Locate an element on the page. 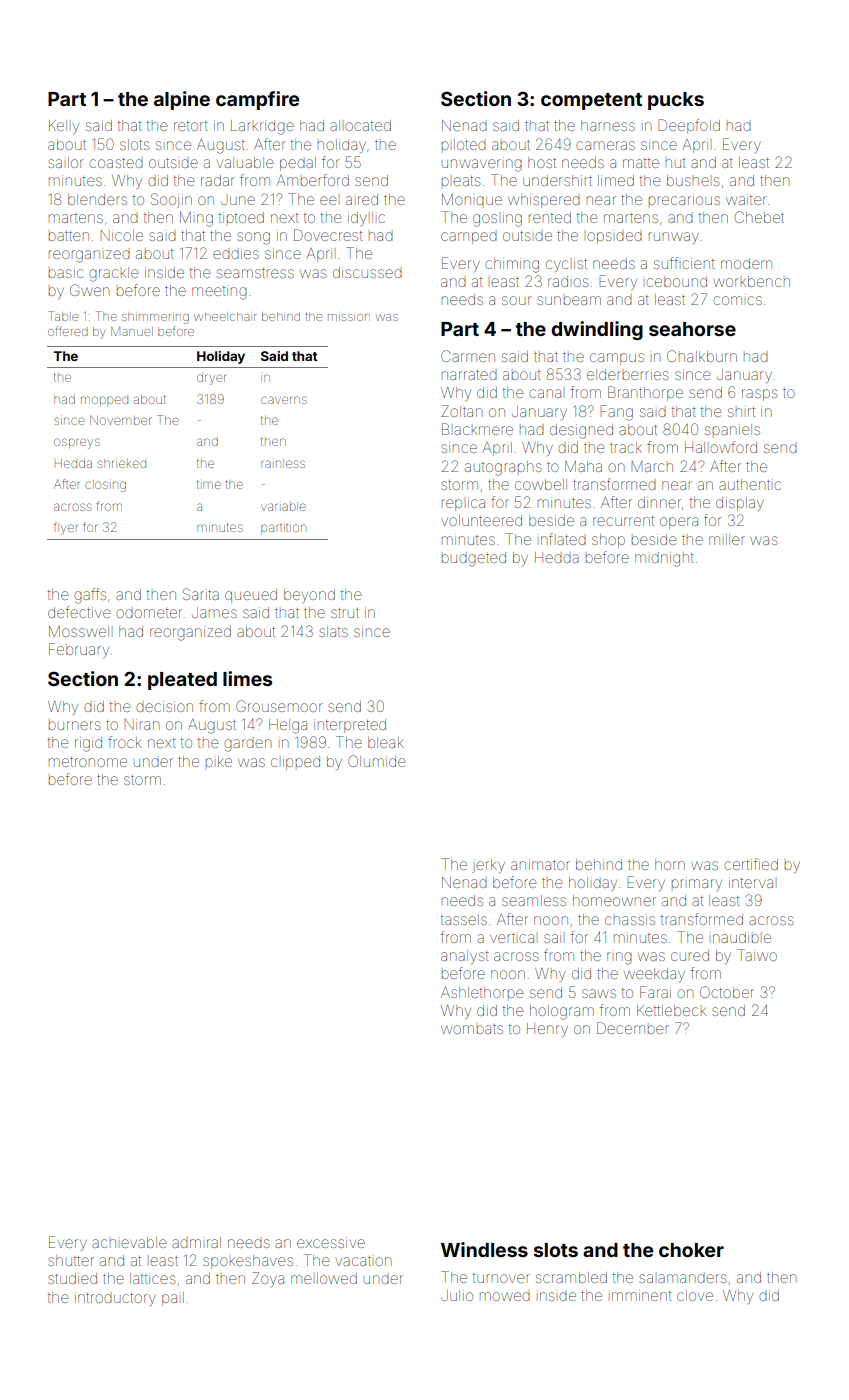 The image size is (849, 1400). dwindling is located at coordinates (597, 330).
